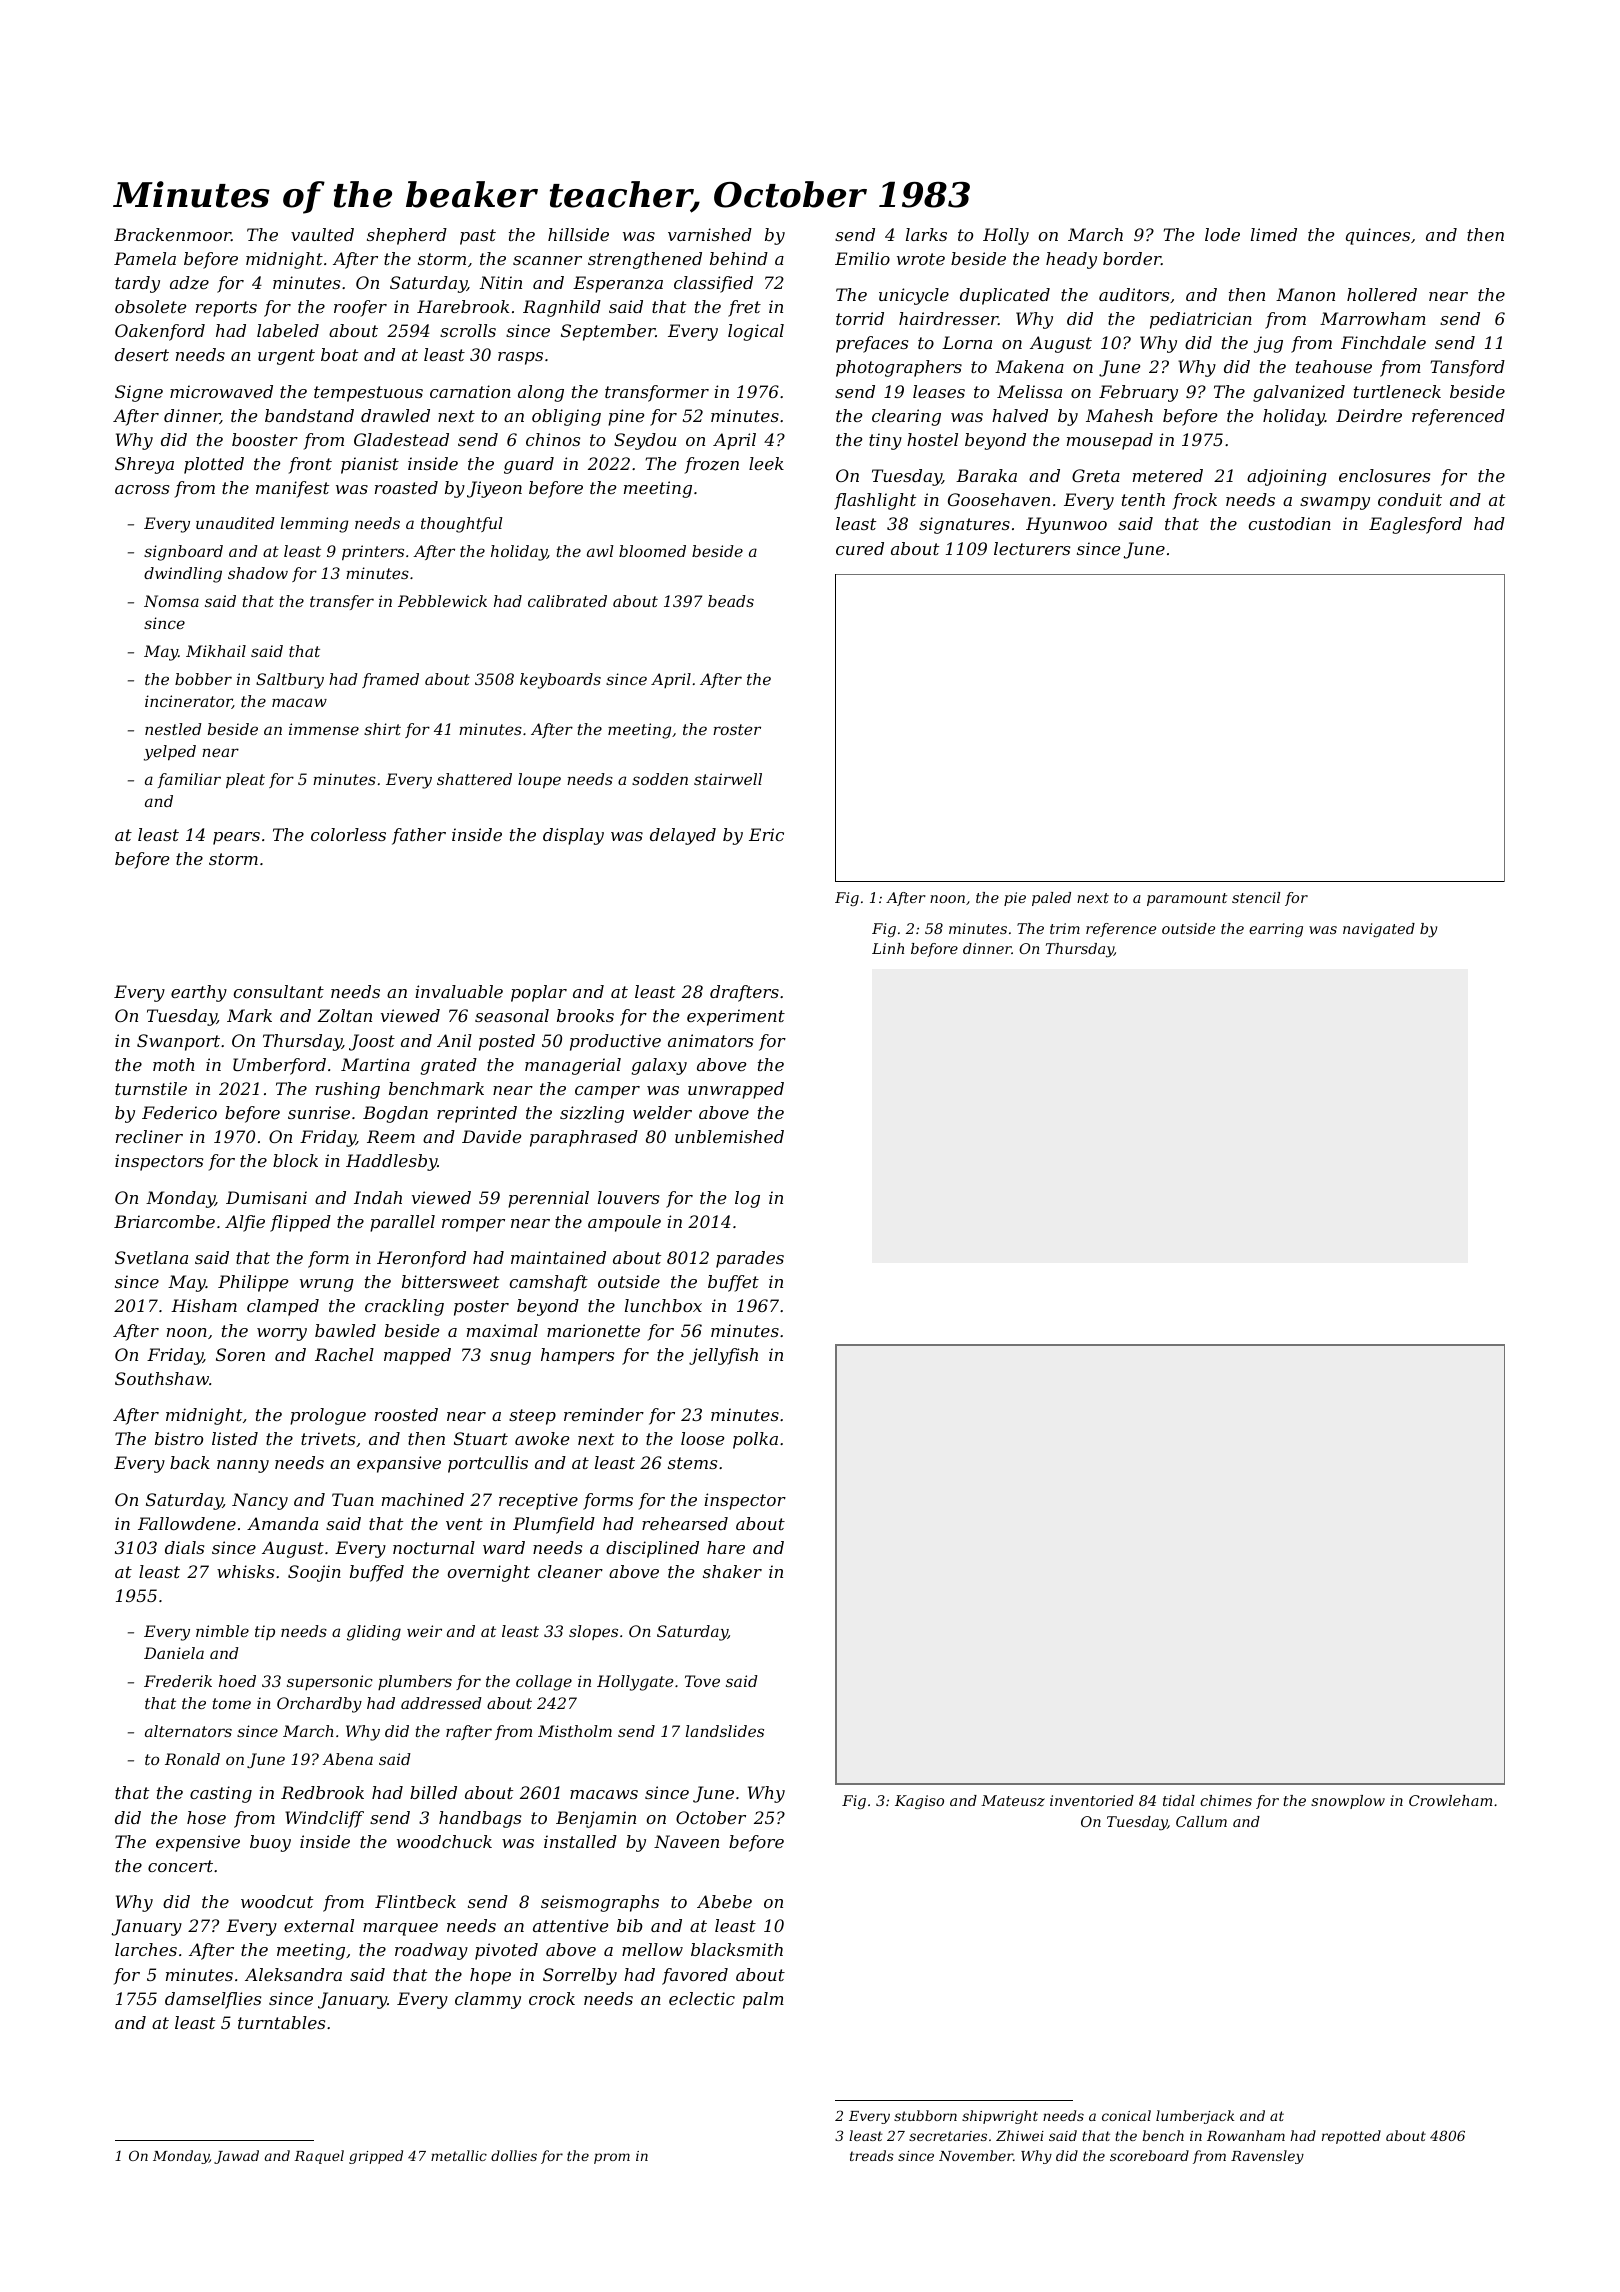 Image resolution: width=1620 pixels, height=2292 pixels. Describe the element at coordinates (683, 836) in the screenshot. I see `delayed` at that location.
